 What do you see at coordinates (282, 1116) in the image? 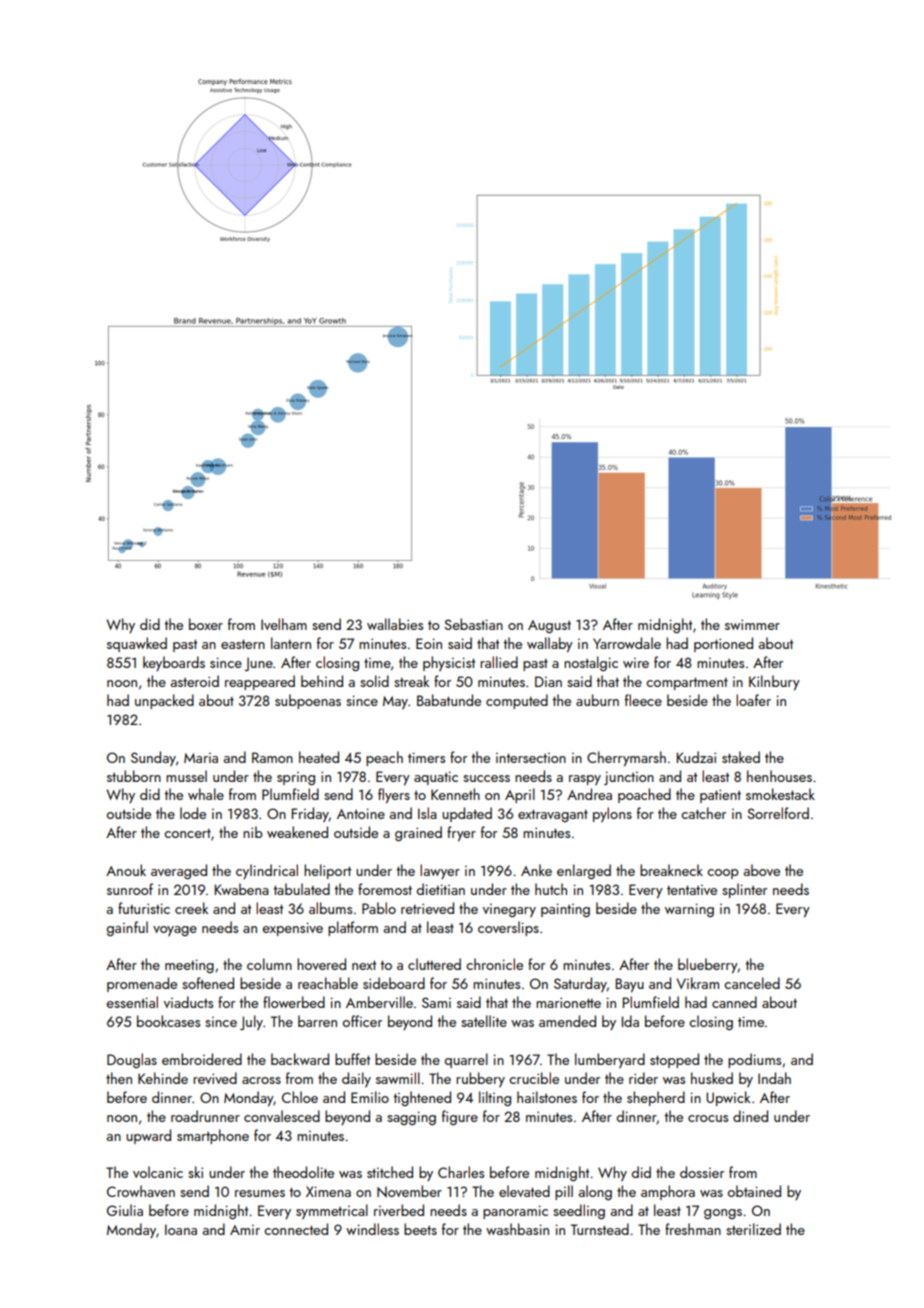
I see `convalesced` at bounding box center [282, 1116].
